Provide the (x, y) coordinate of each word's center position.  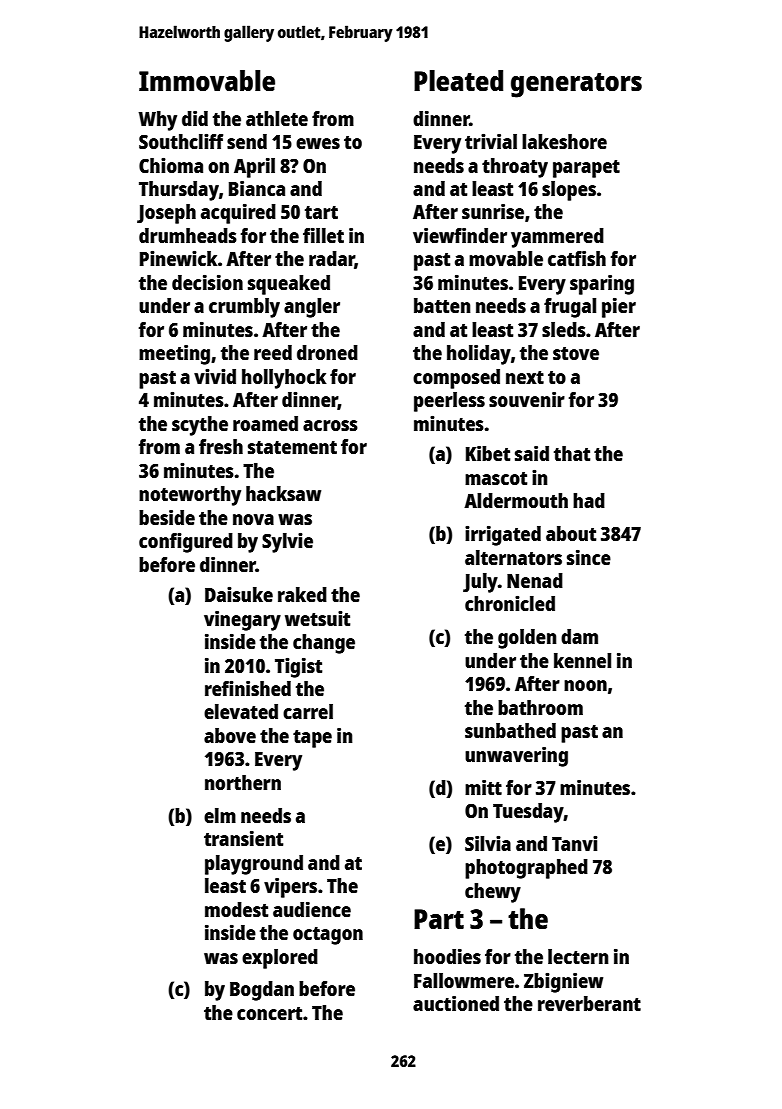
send (247, 141)
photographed (526, 869)
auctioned (456, 1003)
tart (321, 212)
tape (312, 739)
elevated (241, 711)
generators (576, 85)
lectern (578, 956)
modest (236, 909)
